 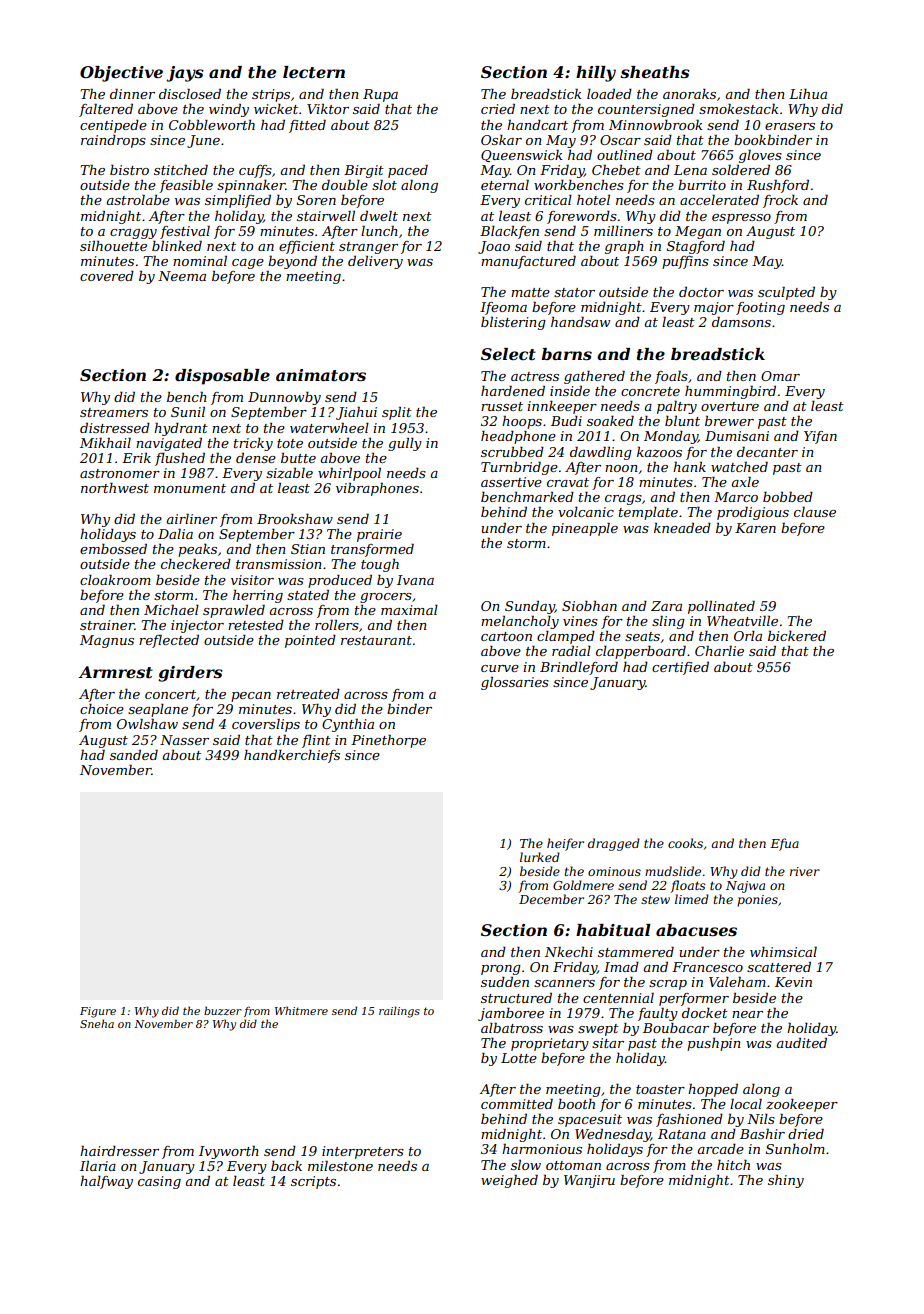 What do you see at coordinates (115, 488) in the screenshot?
I see `northwest` at bounding box center [115, 488].
